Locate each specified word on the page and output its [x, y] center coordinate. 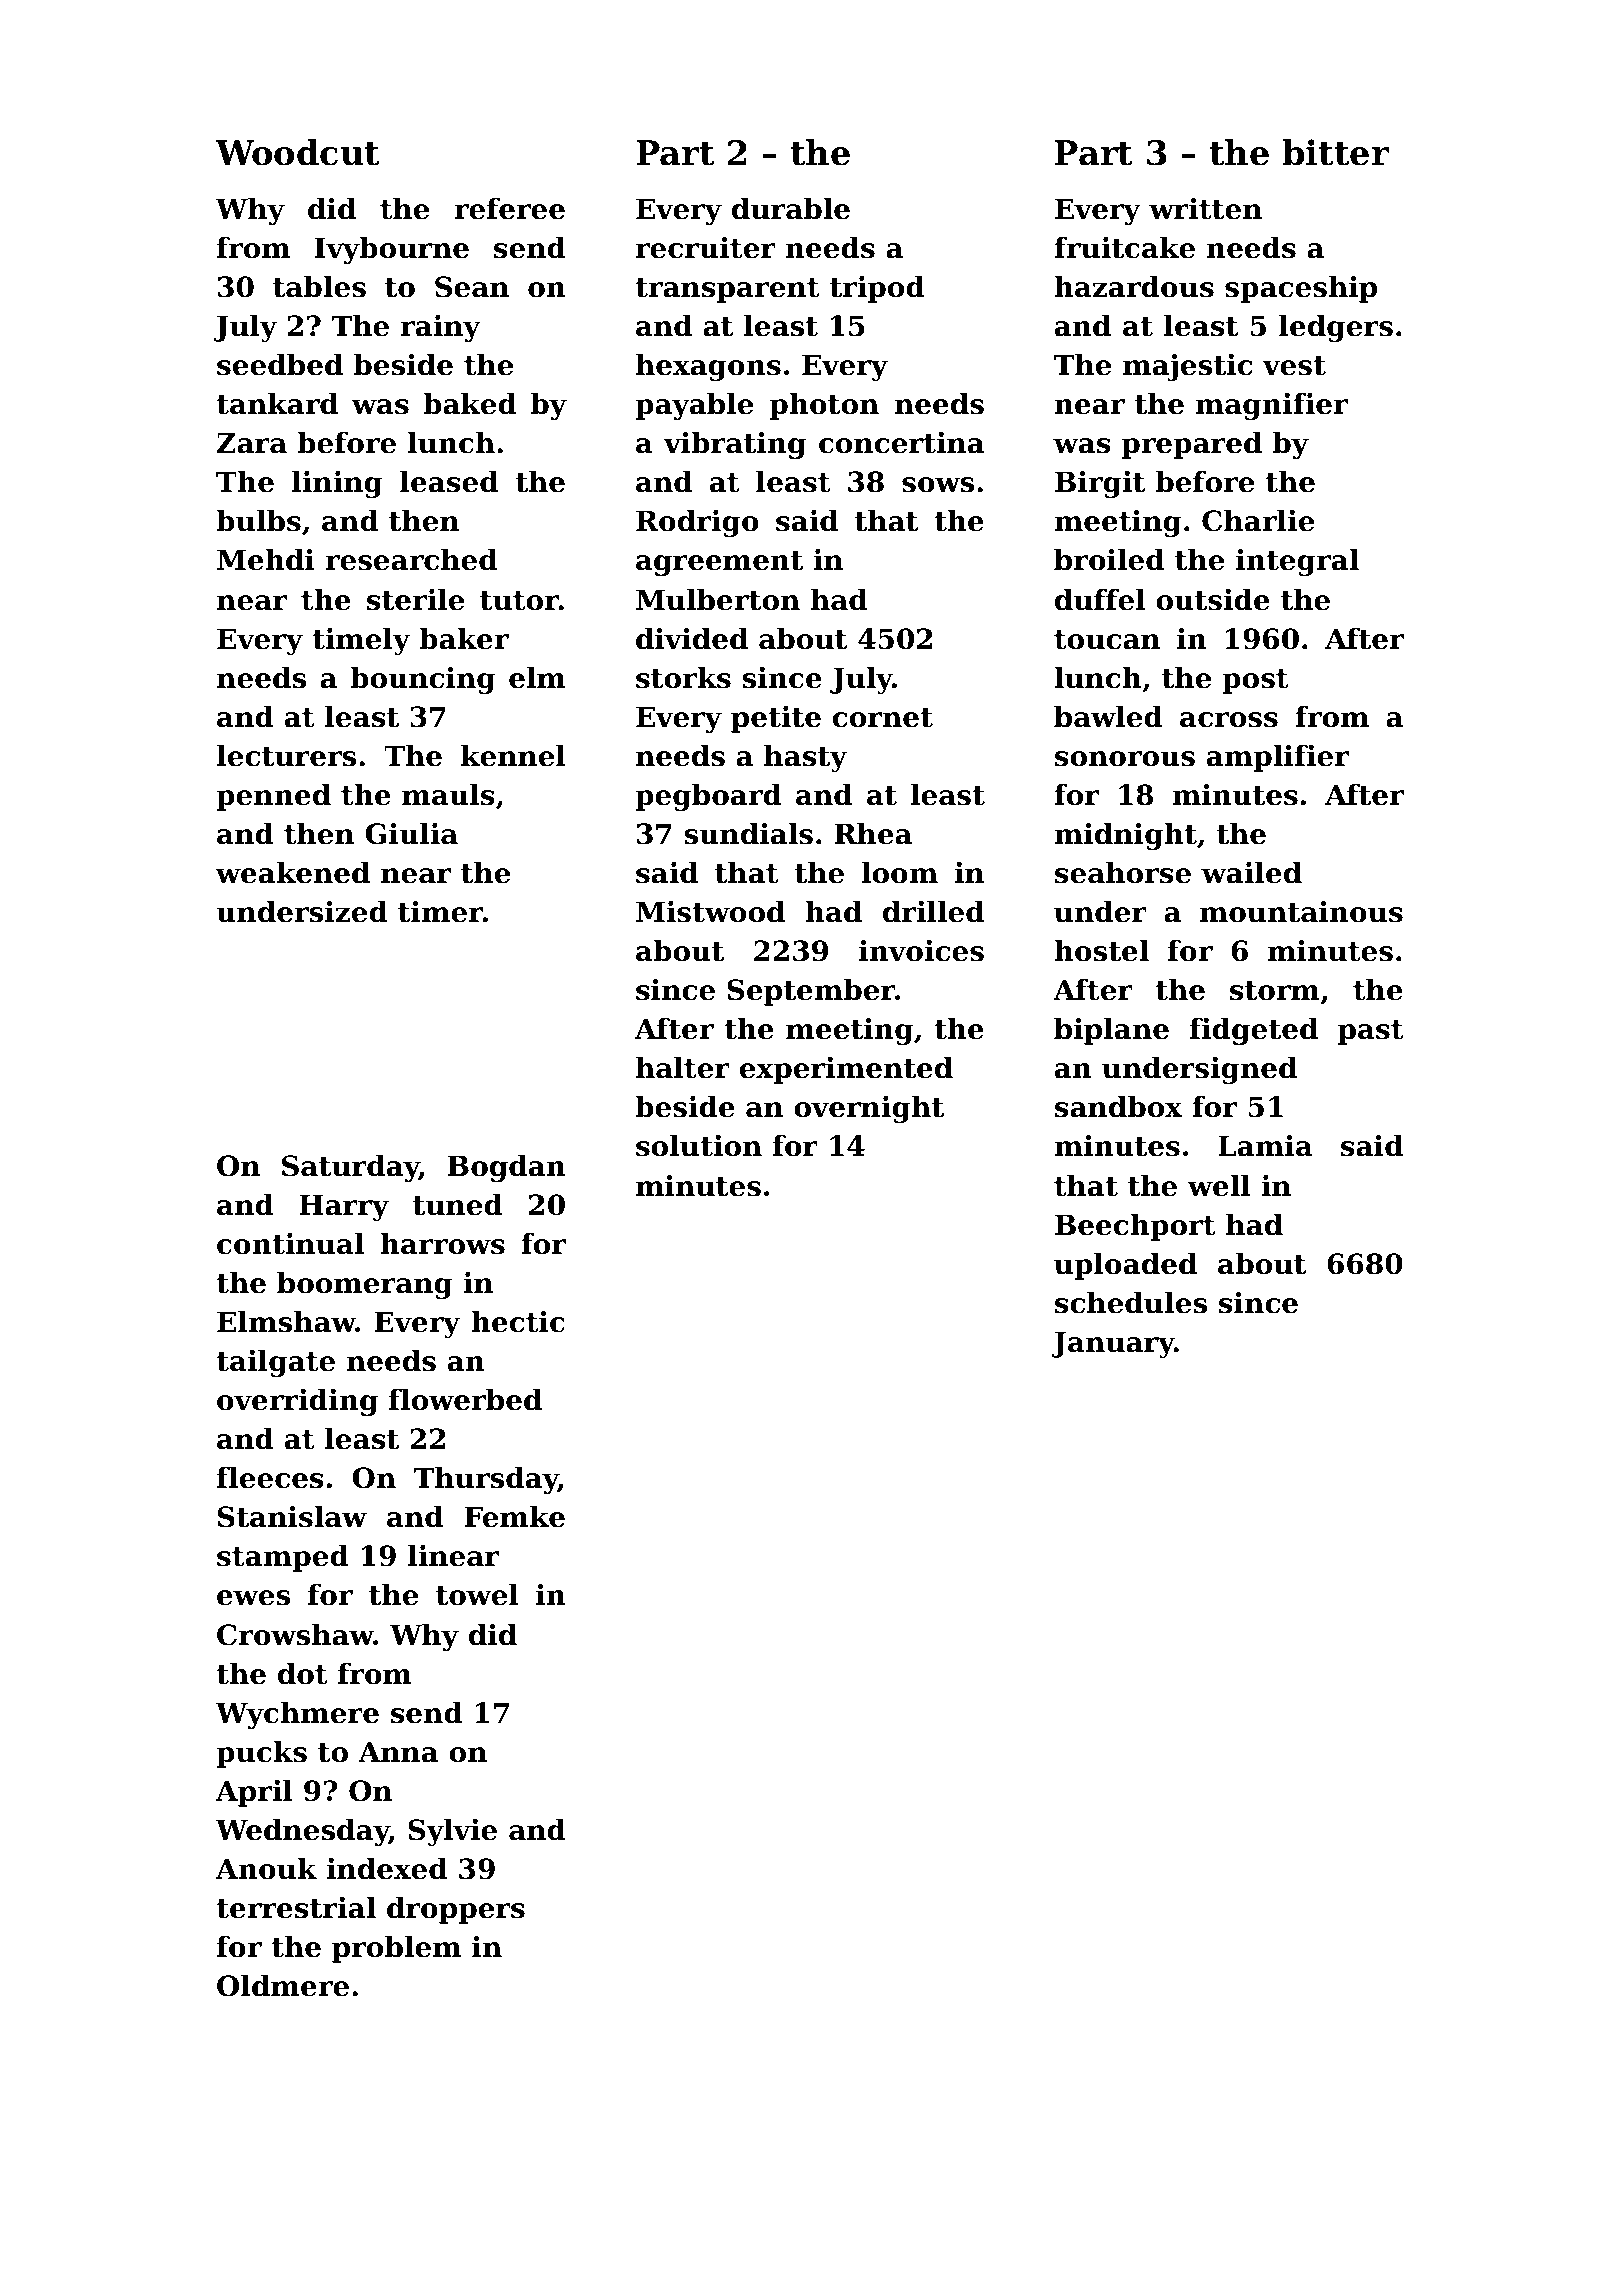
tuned [458, 1205]
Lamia [1265, 1146]
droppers [456, 1910]
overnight [869, 1109]
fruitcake [1124, 248]
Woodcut [297, 152]
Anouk [266, 1869]
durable [791, 209]
